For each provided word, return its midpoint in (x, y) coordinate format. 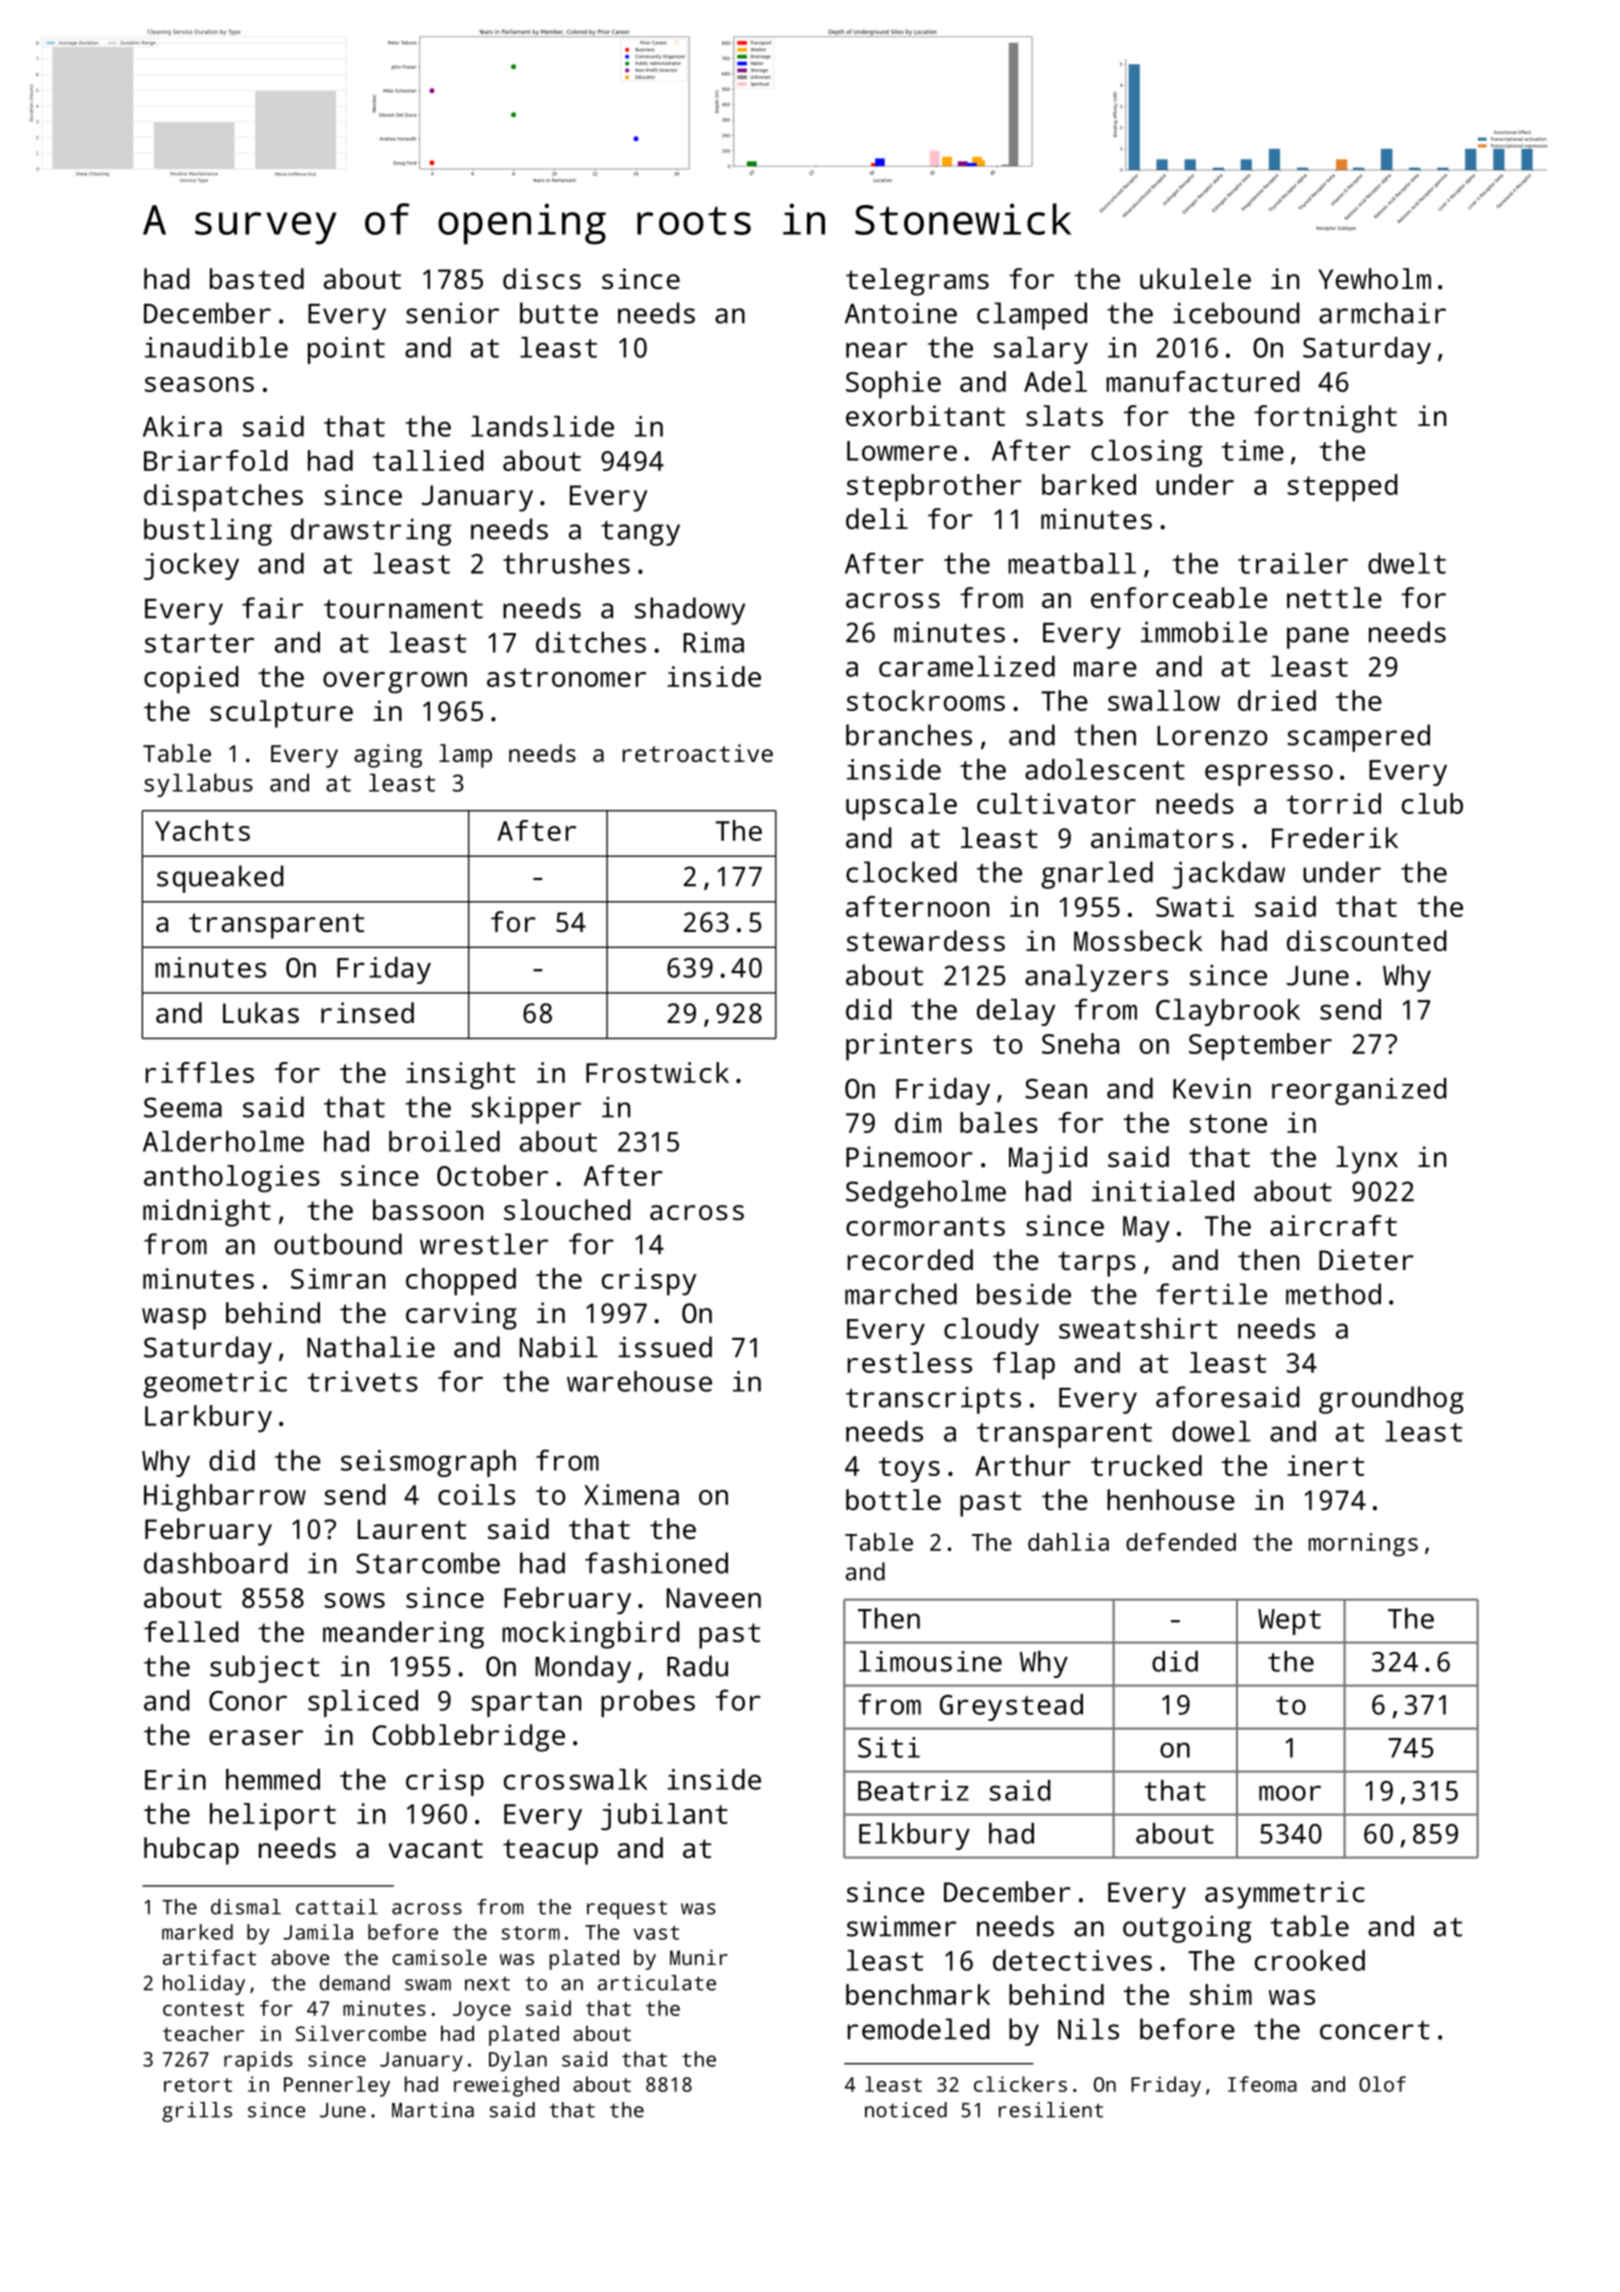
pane (1318, 638)
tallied (428, 460)
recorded (910, 1259)
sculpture (281, 714)
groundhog (1391, 1400)
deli (877, 518)
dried (1277, 700)
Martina (433, 2110)
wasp (174, 1319)
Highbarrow (225, 1498)
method (1333, 1294)
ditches (591, 642)
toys (909, 1470)
